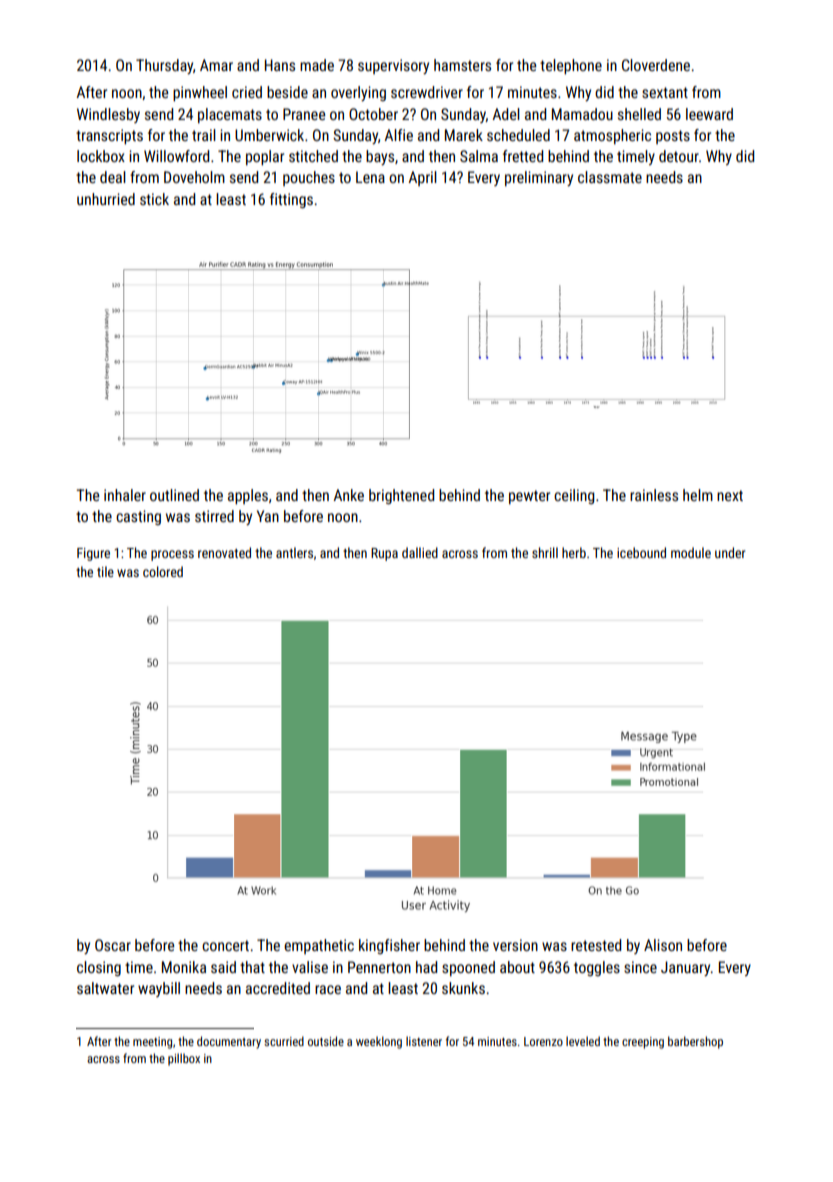 The height and width of the page is (1182, 833). I want to click on pewter, so click(529, 497).
